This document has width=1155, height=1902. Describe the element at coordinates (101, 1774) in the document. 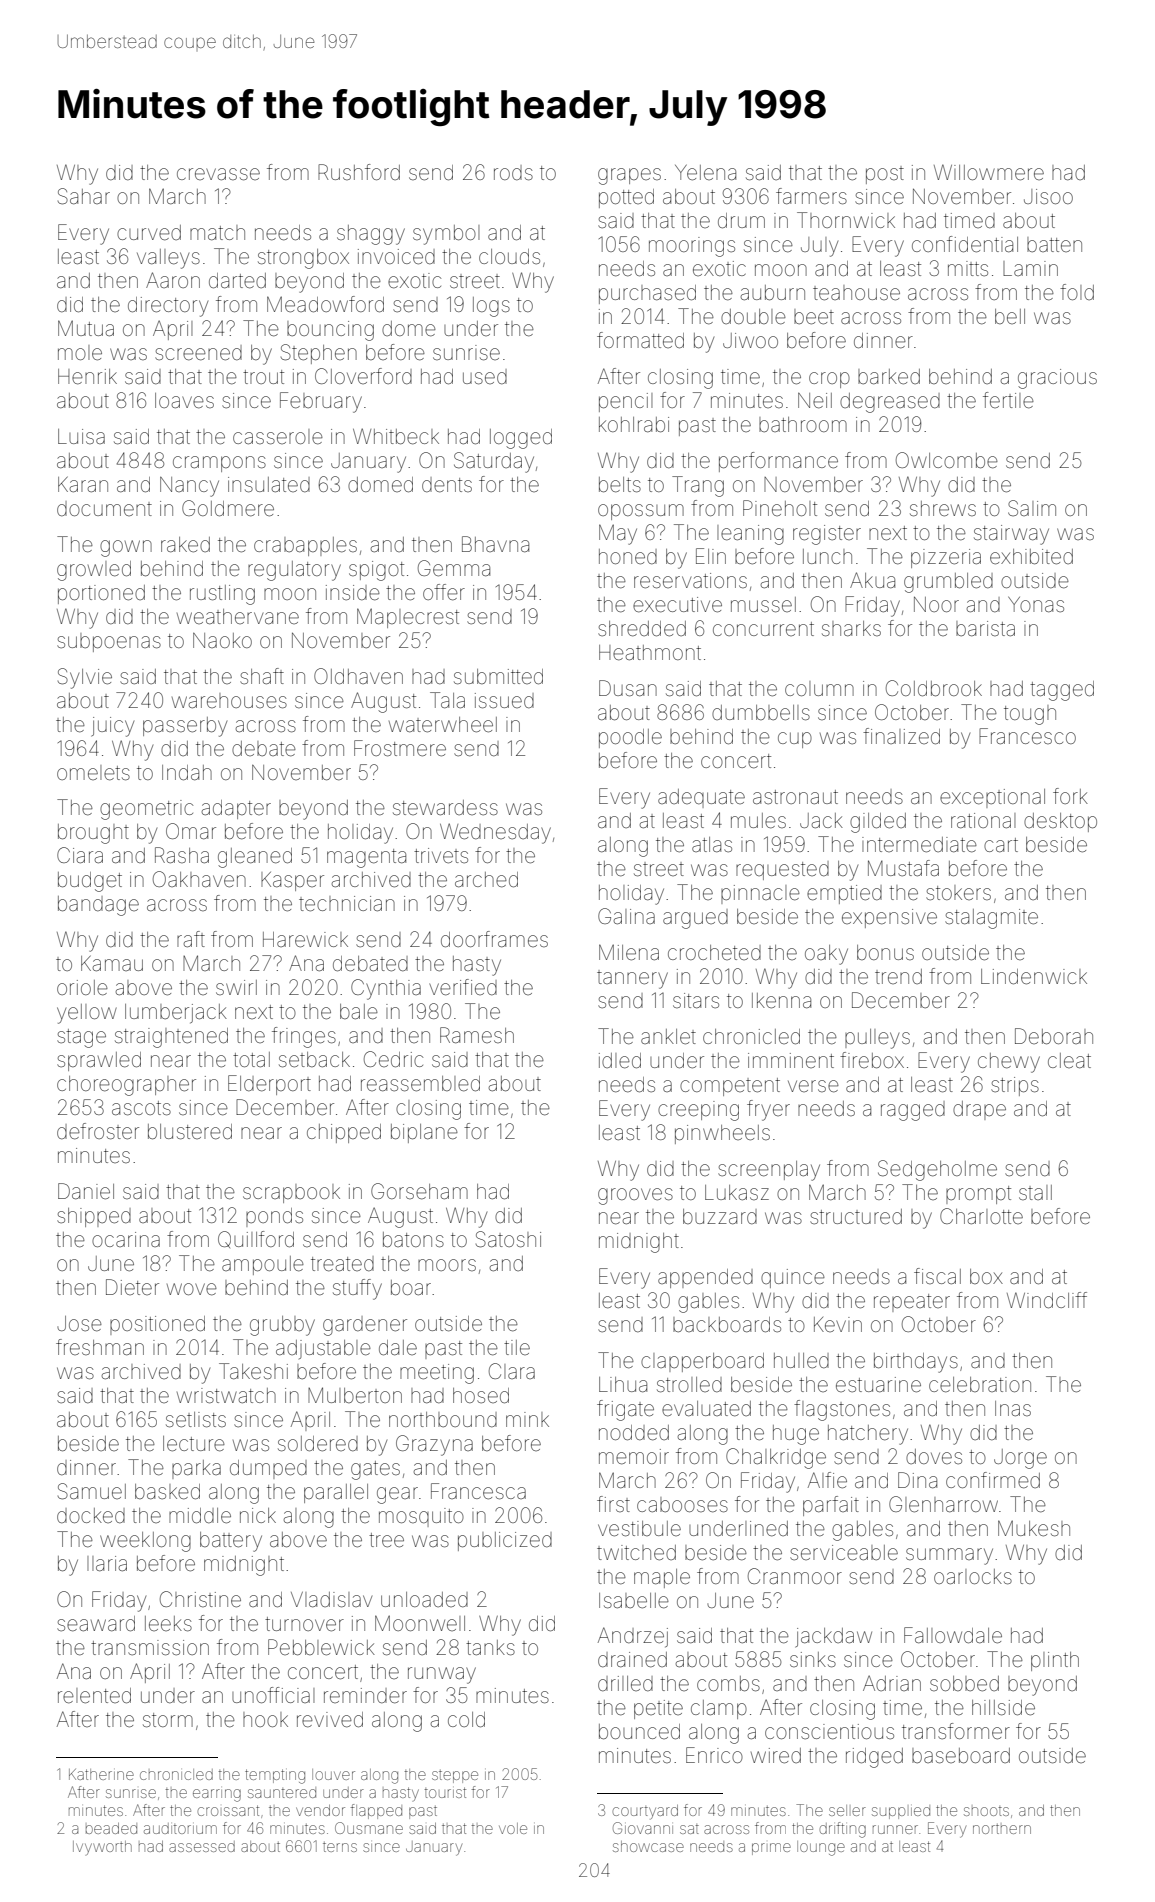

I see `Katherine` at that location.
